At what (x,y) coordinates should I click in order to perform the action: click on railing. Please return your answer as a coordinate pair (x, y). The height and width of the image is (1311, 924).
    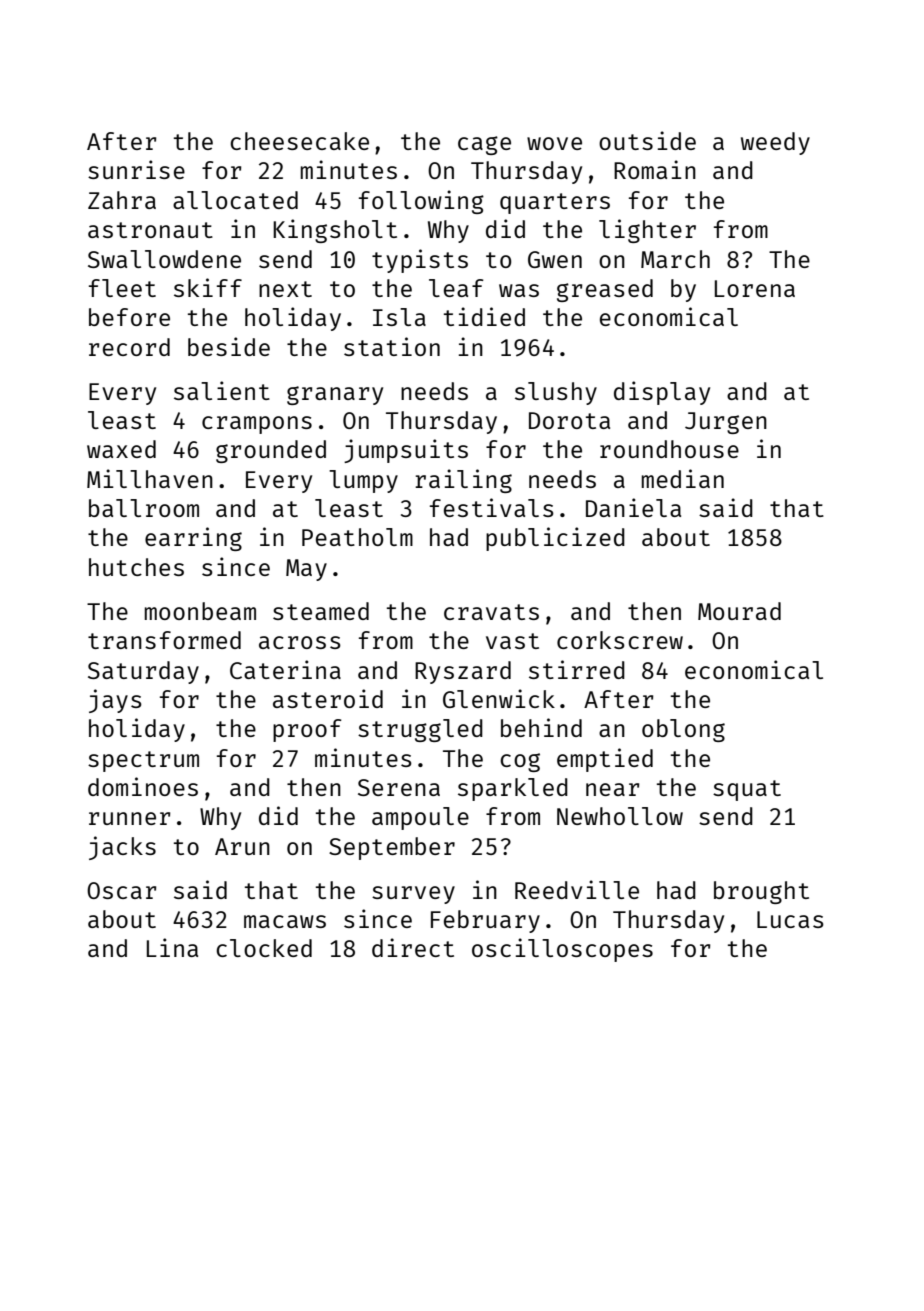
    Looking at the image, I should click on (463, 481).
